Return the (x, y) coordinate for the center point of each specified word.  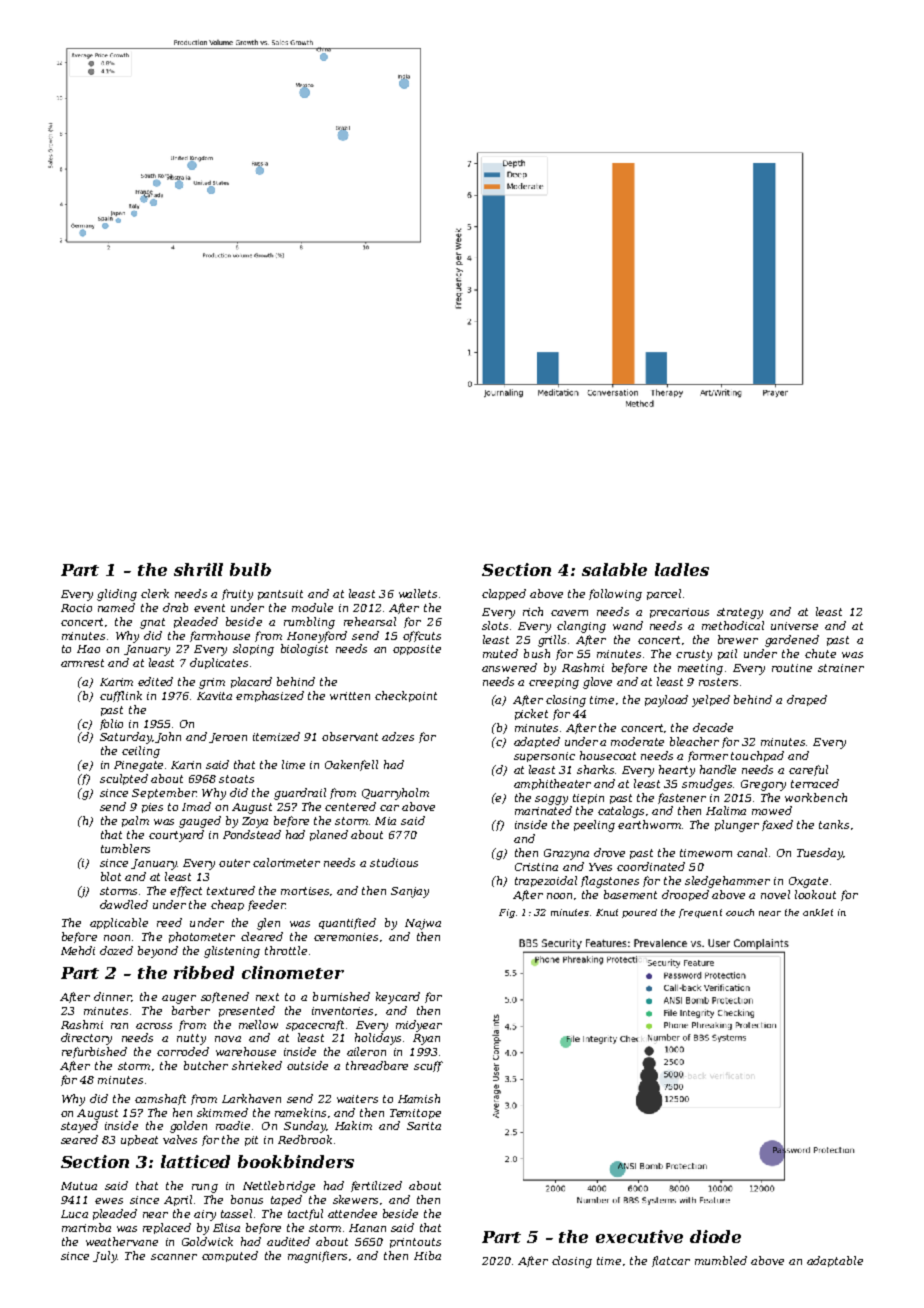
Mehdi (78, 950)
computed (230, 1256)
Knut (607, 912)
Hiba (427, 1255)
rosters (718, 682)
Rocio (76, 608)
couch (740, 912)
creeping (554, 683)
